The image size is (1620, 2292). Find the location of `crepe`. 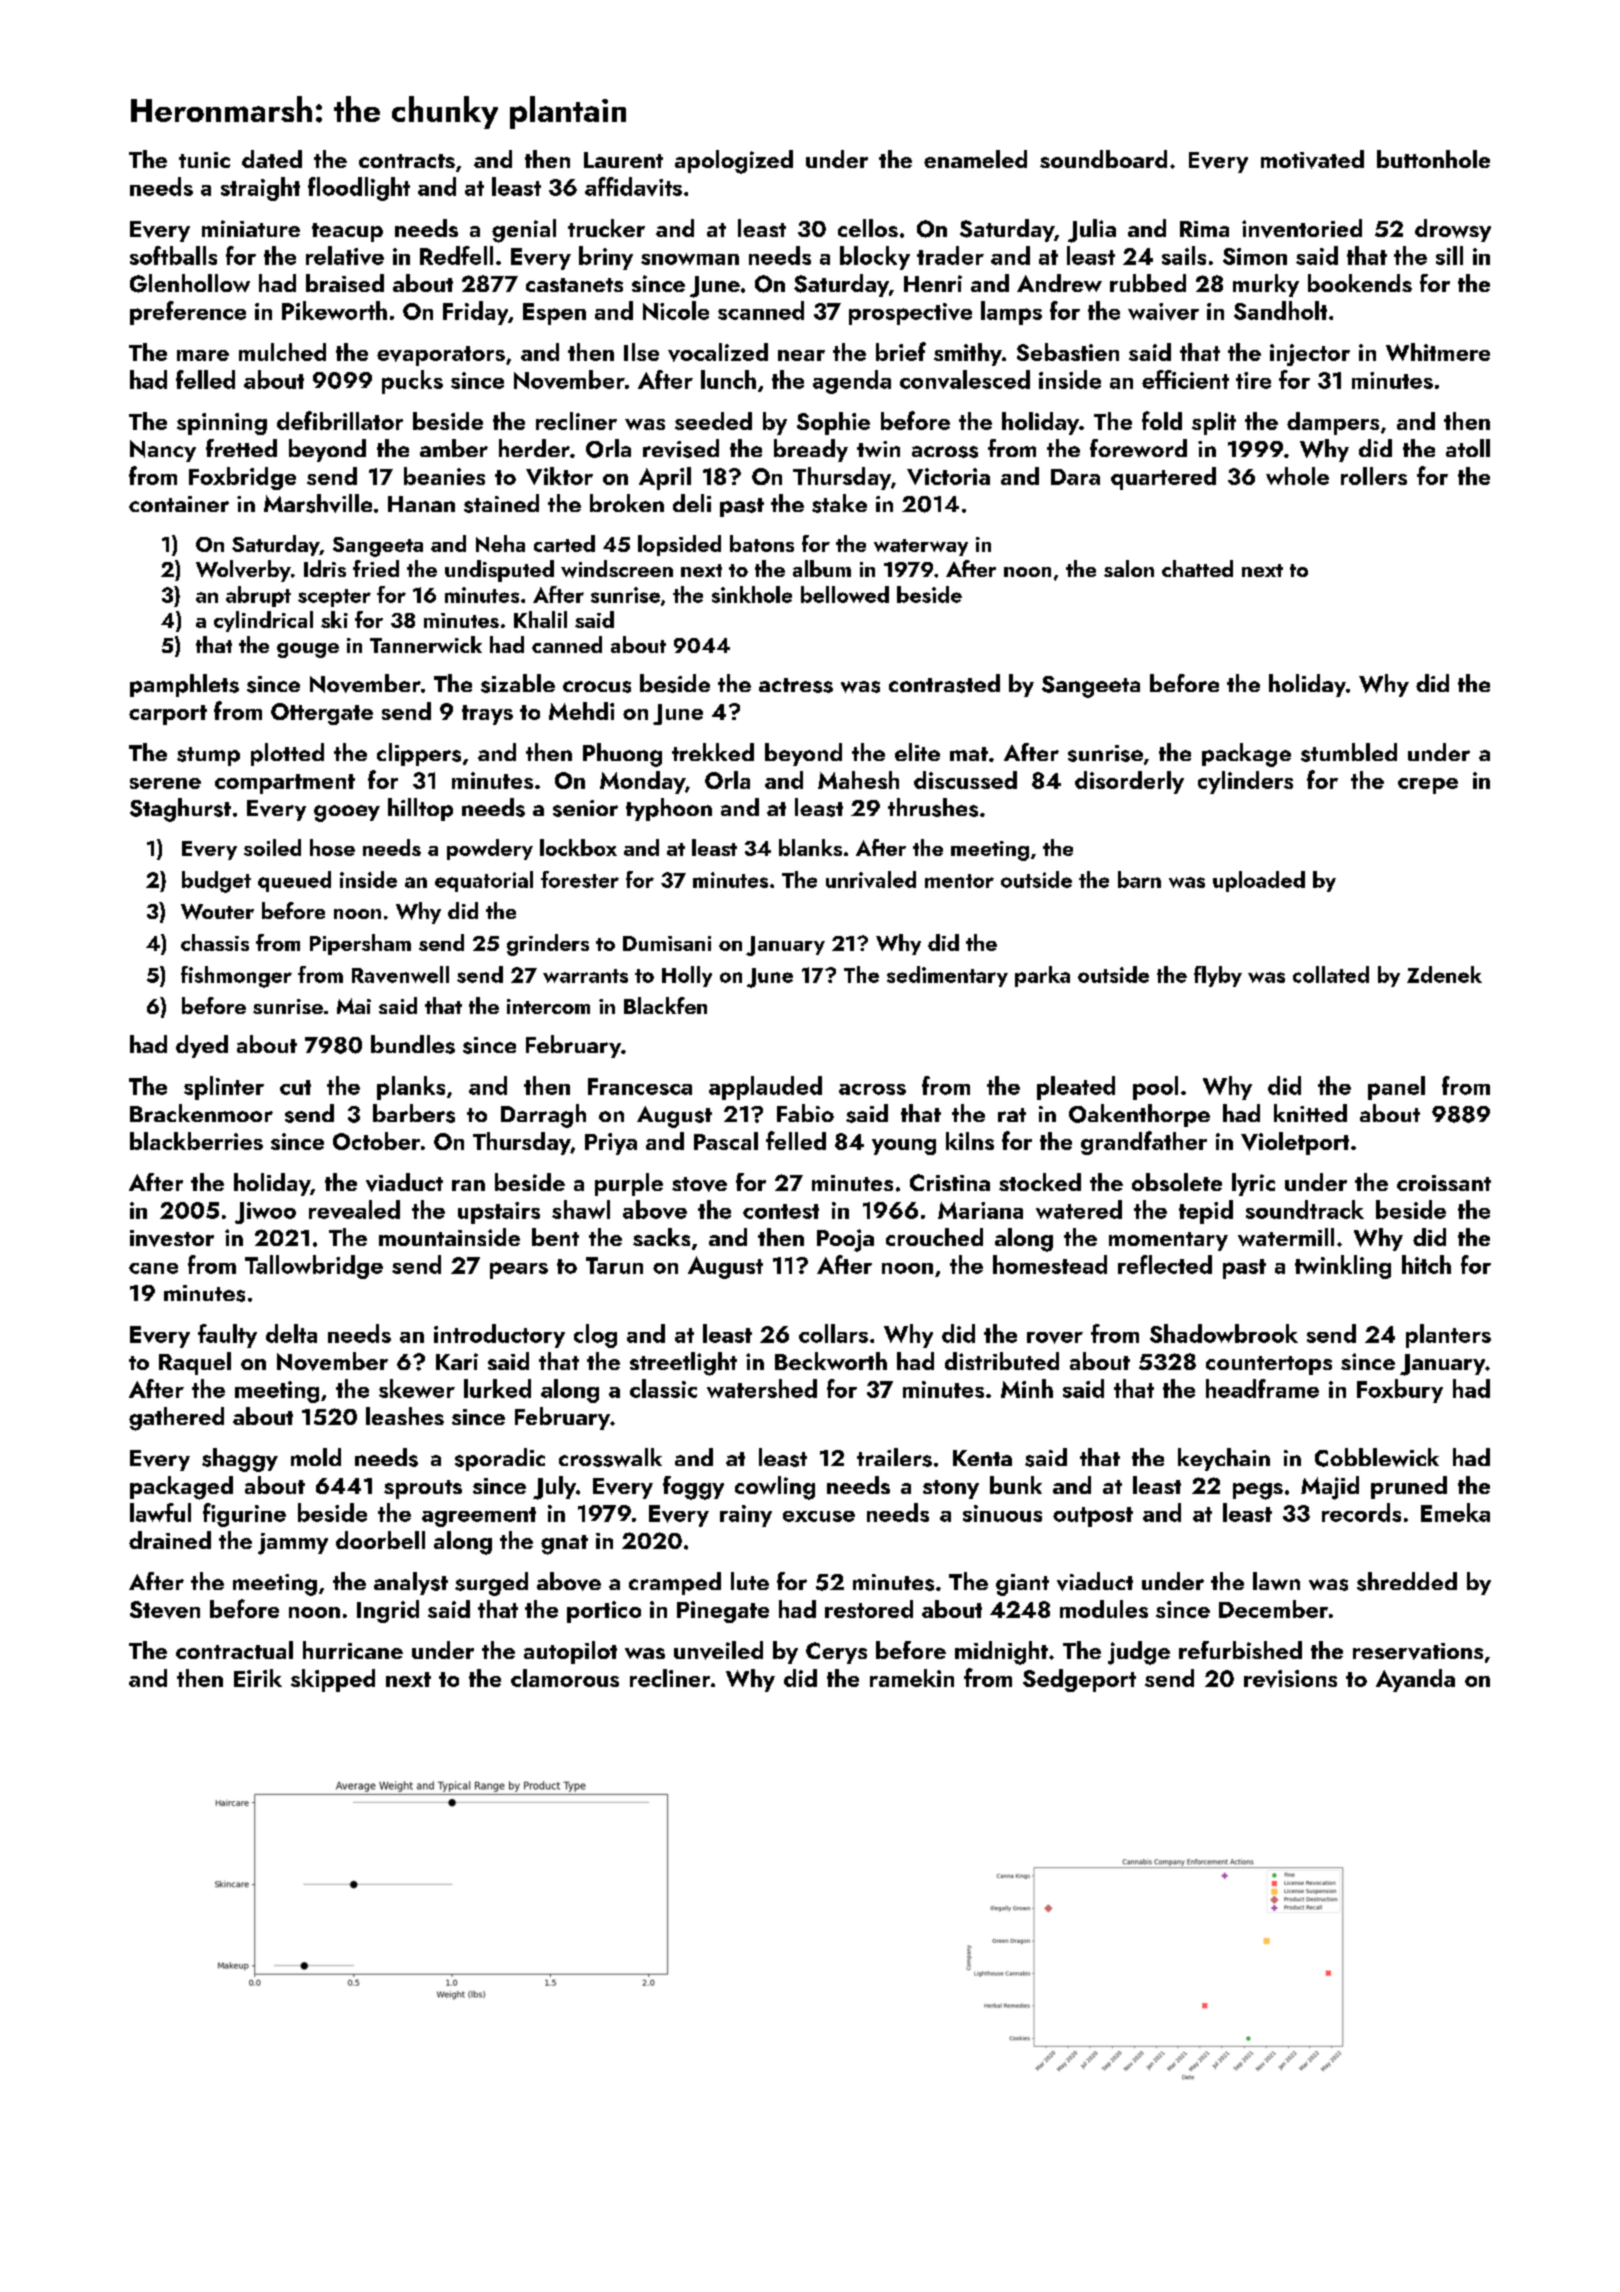

crepe is located at coordinates (1428, 786).
